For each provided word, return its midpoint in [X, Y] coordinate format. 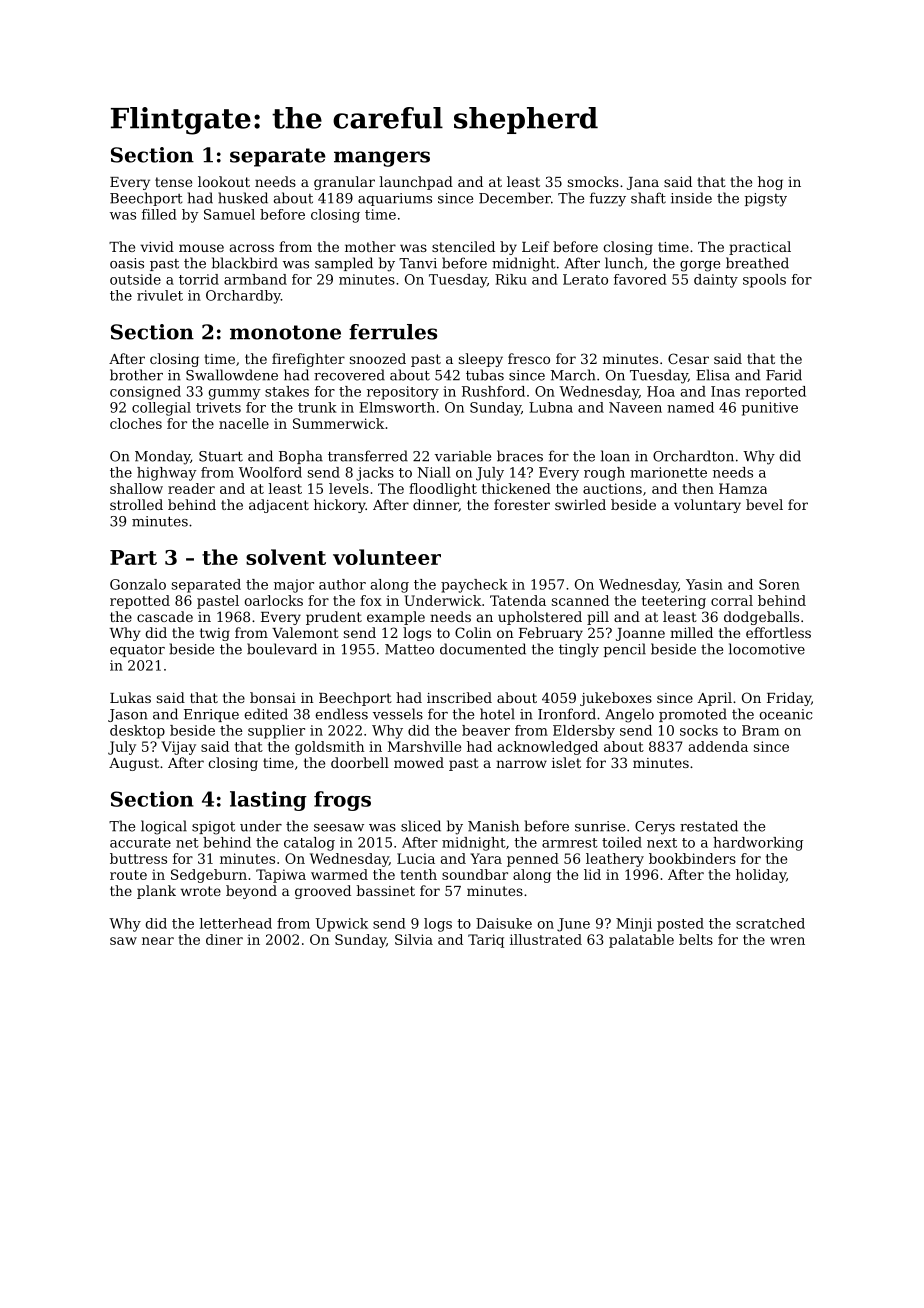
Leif [536, 246]
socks [699, 730]
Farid [784, 375]
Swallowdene [232, 375]
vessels [398, 714]
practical [760, 248]
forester [522, 504]
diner [224, 939]
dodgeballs [761, 618]
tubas [485, 375]
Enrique [211, 715]
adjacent [279, 506]
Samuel [229, 214]
